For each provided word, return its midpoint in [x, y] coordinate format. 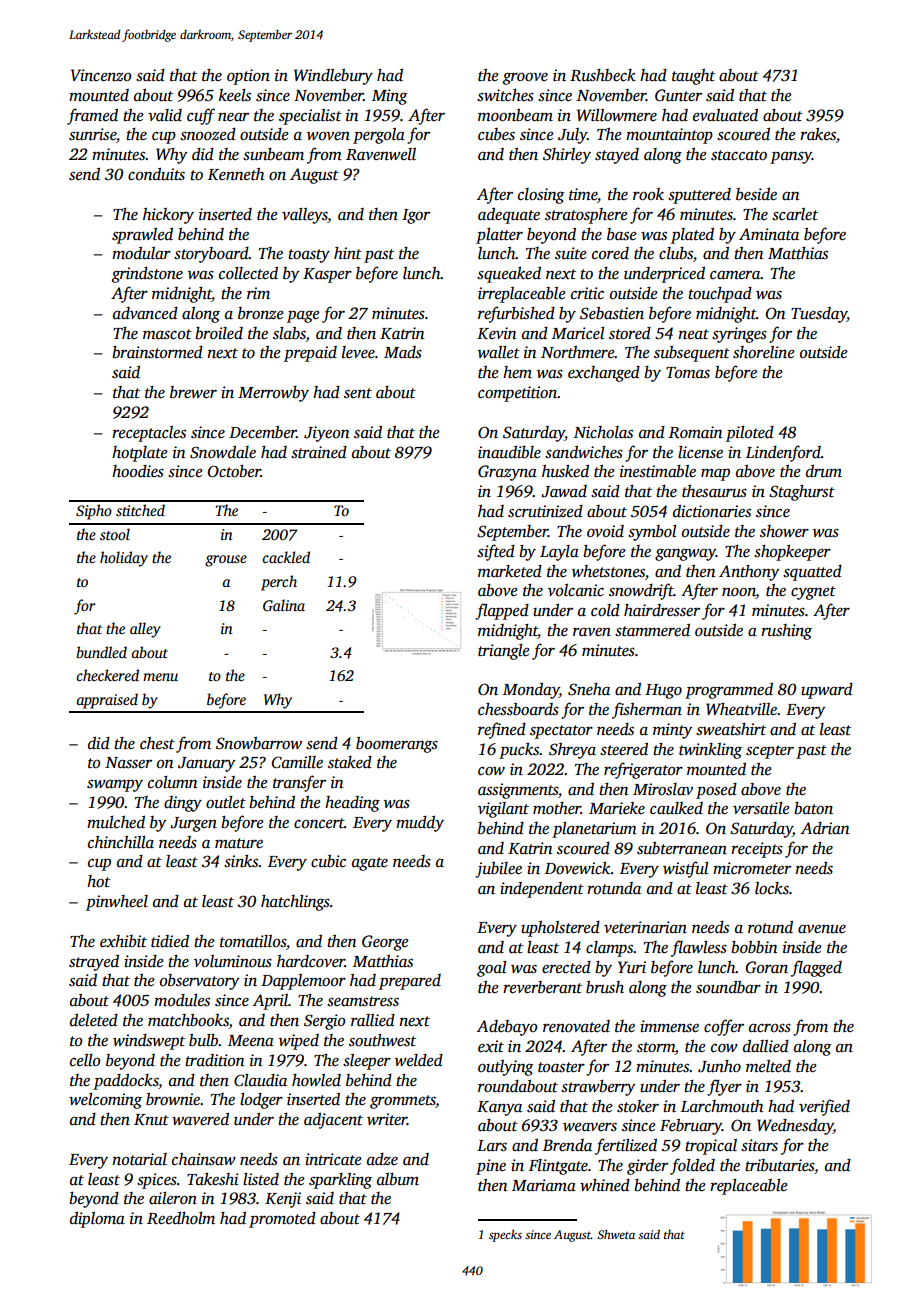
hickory [168, 216]
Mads [403, 352]
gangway [685, 554]
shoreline [764, 352]
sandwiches [584, 452]
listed [261, 1179]
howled [316, 1080]
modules [182, 1000]
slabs [289, 333]
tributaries [779, 1165]
